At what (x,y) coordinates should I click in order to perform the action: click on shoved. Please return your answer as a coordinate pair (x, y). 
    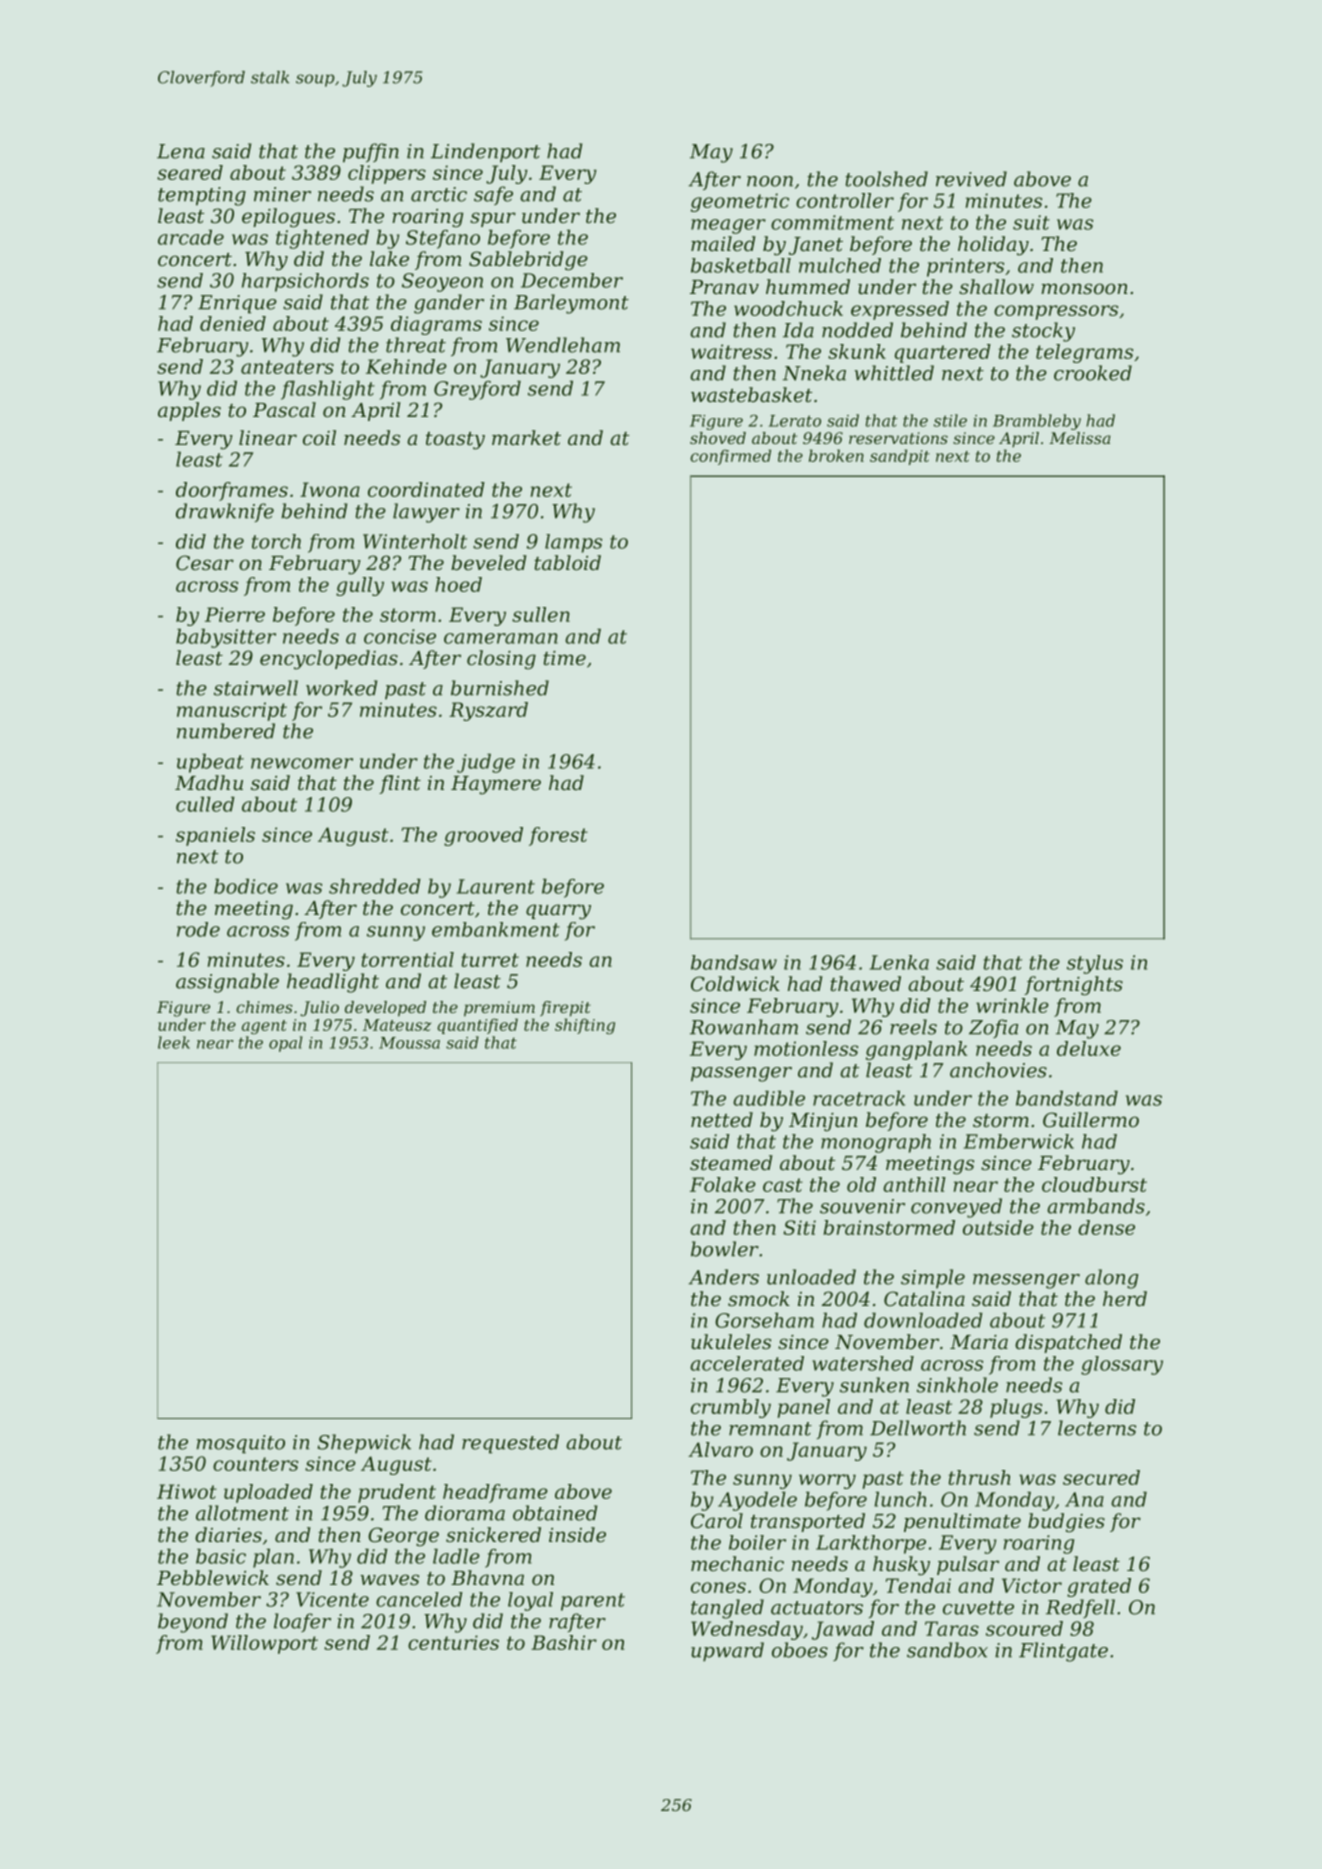
    Looking at the image, I should click on (718, 438).
